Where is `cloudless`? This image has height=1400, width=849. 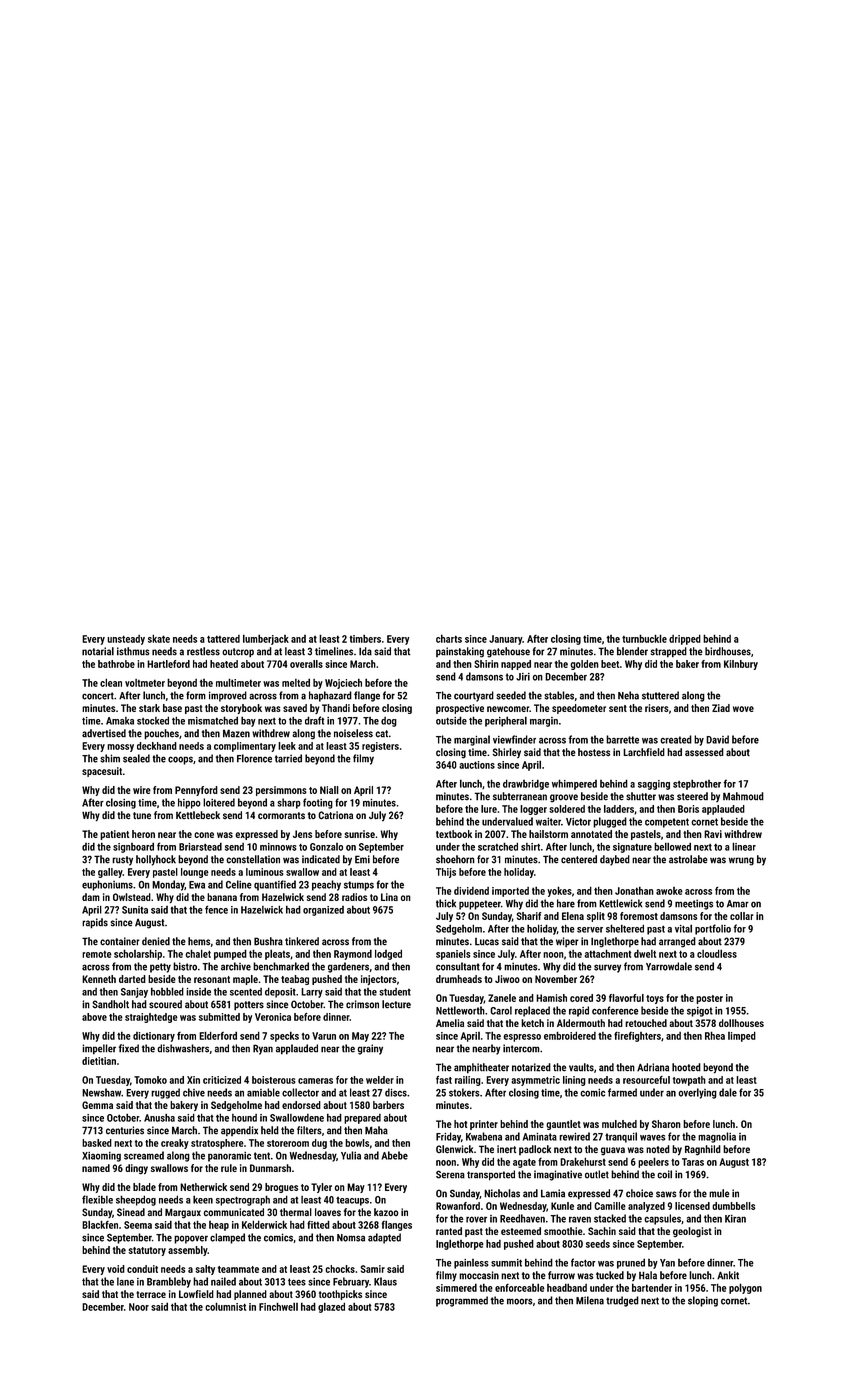 cloudless is located at coordinates (717, 953).
